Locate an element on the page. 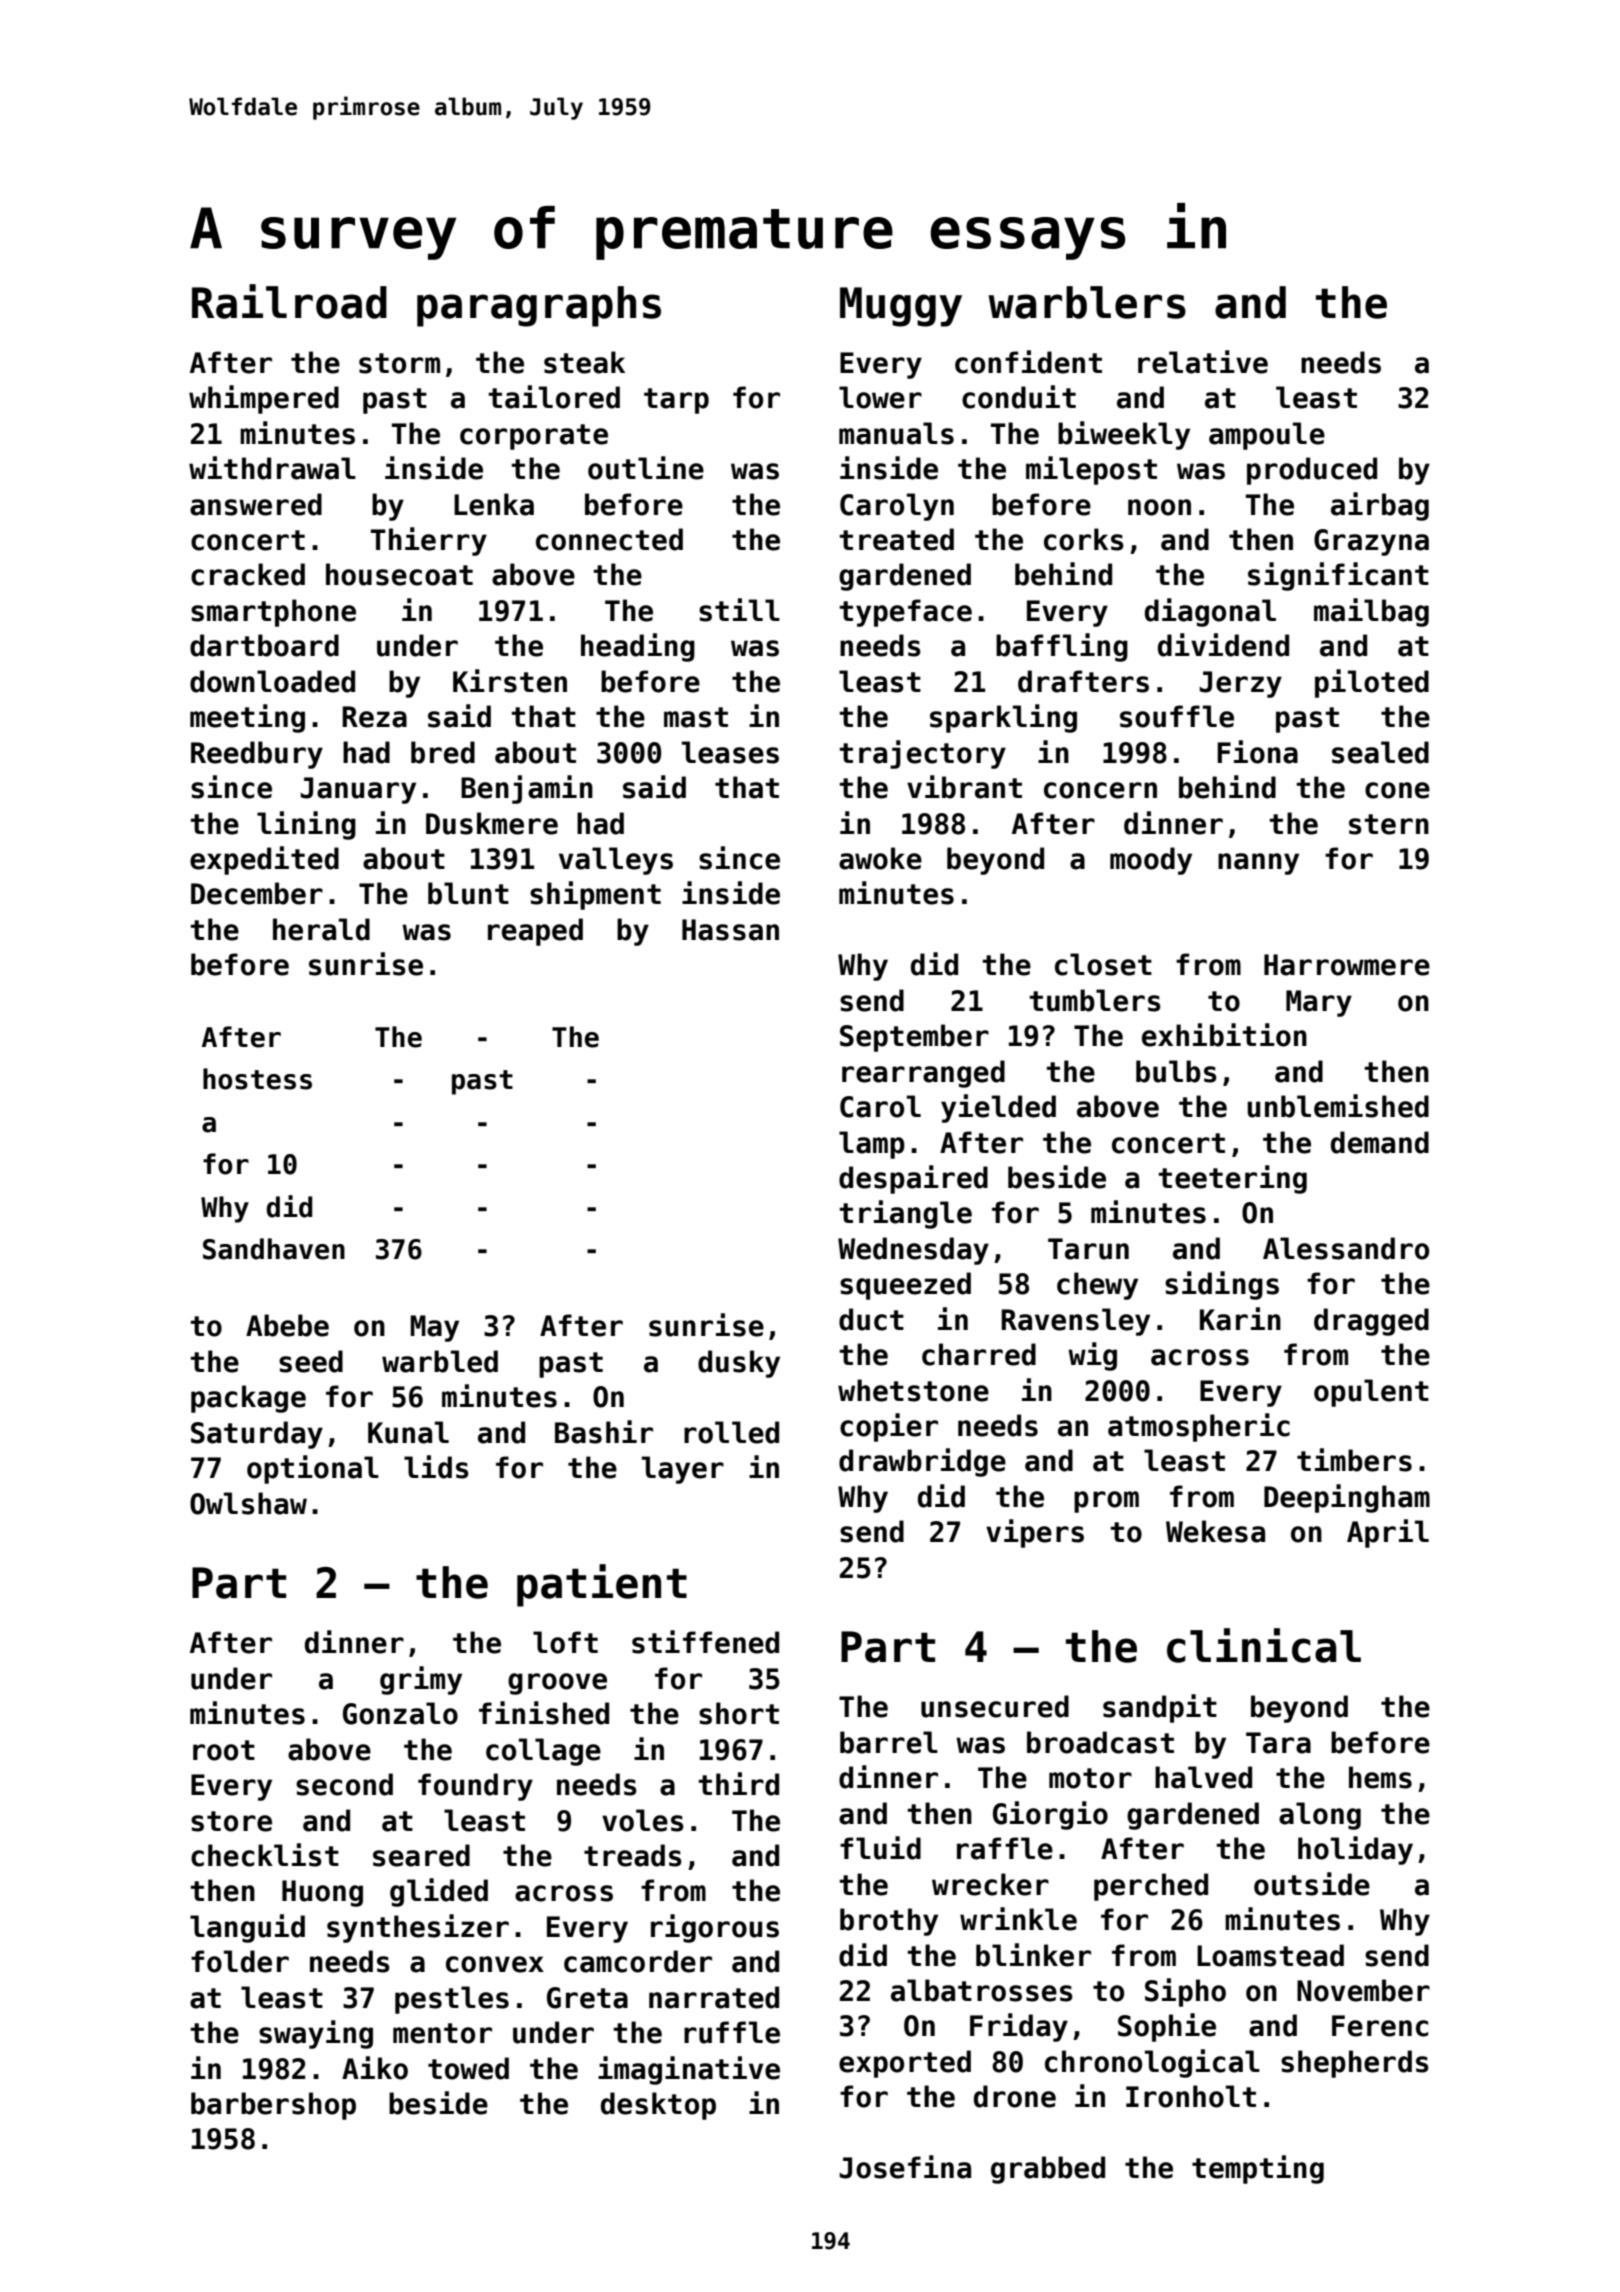 This document has height=2292, width=1620. Fiona is located at coordinates (1257, 752).
